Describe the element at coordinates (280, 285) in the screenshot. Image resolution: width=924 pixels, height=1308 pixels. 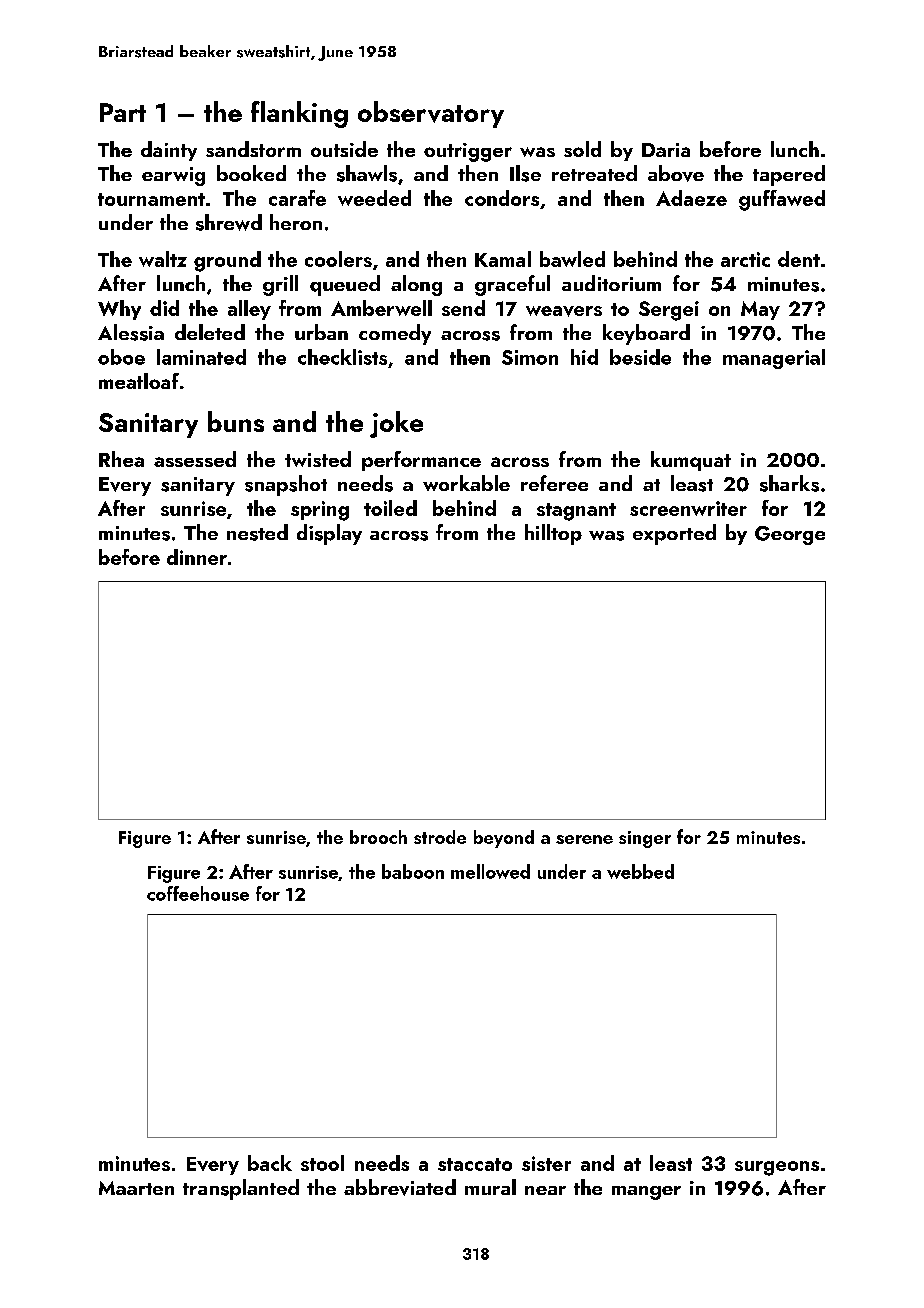
I see `grill` at that location.
